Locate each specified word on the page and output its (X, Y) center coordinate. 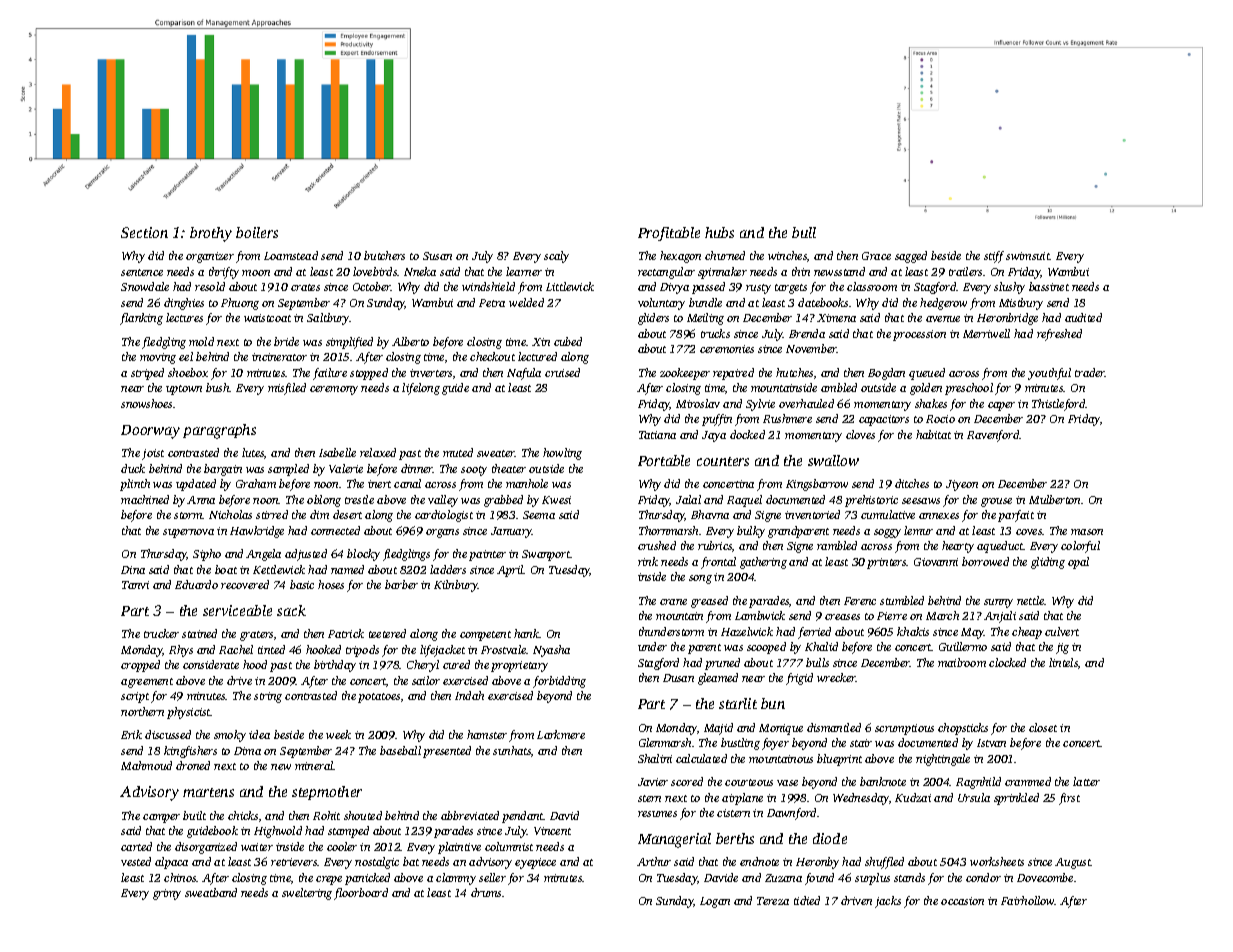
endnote (759, 861)
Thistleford (1059, 405)
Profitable (669, 234)
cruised (562, 372)
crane (673, 602)
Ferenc (860, 601)
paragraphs (219, 431)
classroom (872, 286)
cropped (140, 666)
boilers (257, 232)
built (194, 815)
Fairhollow (1028, 900)
